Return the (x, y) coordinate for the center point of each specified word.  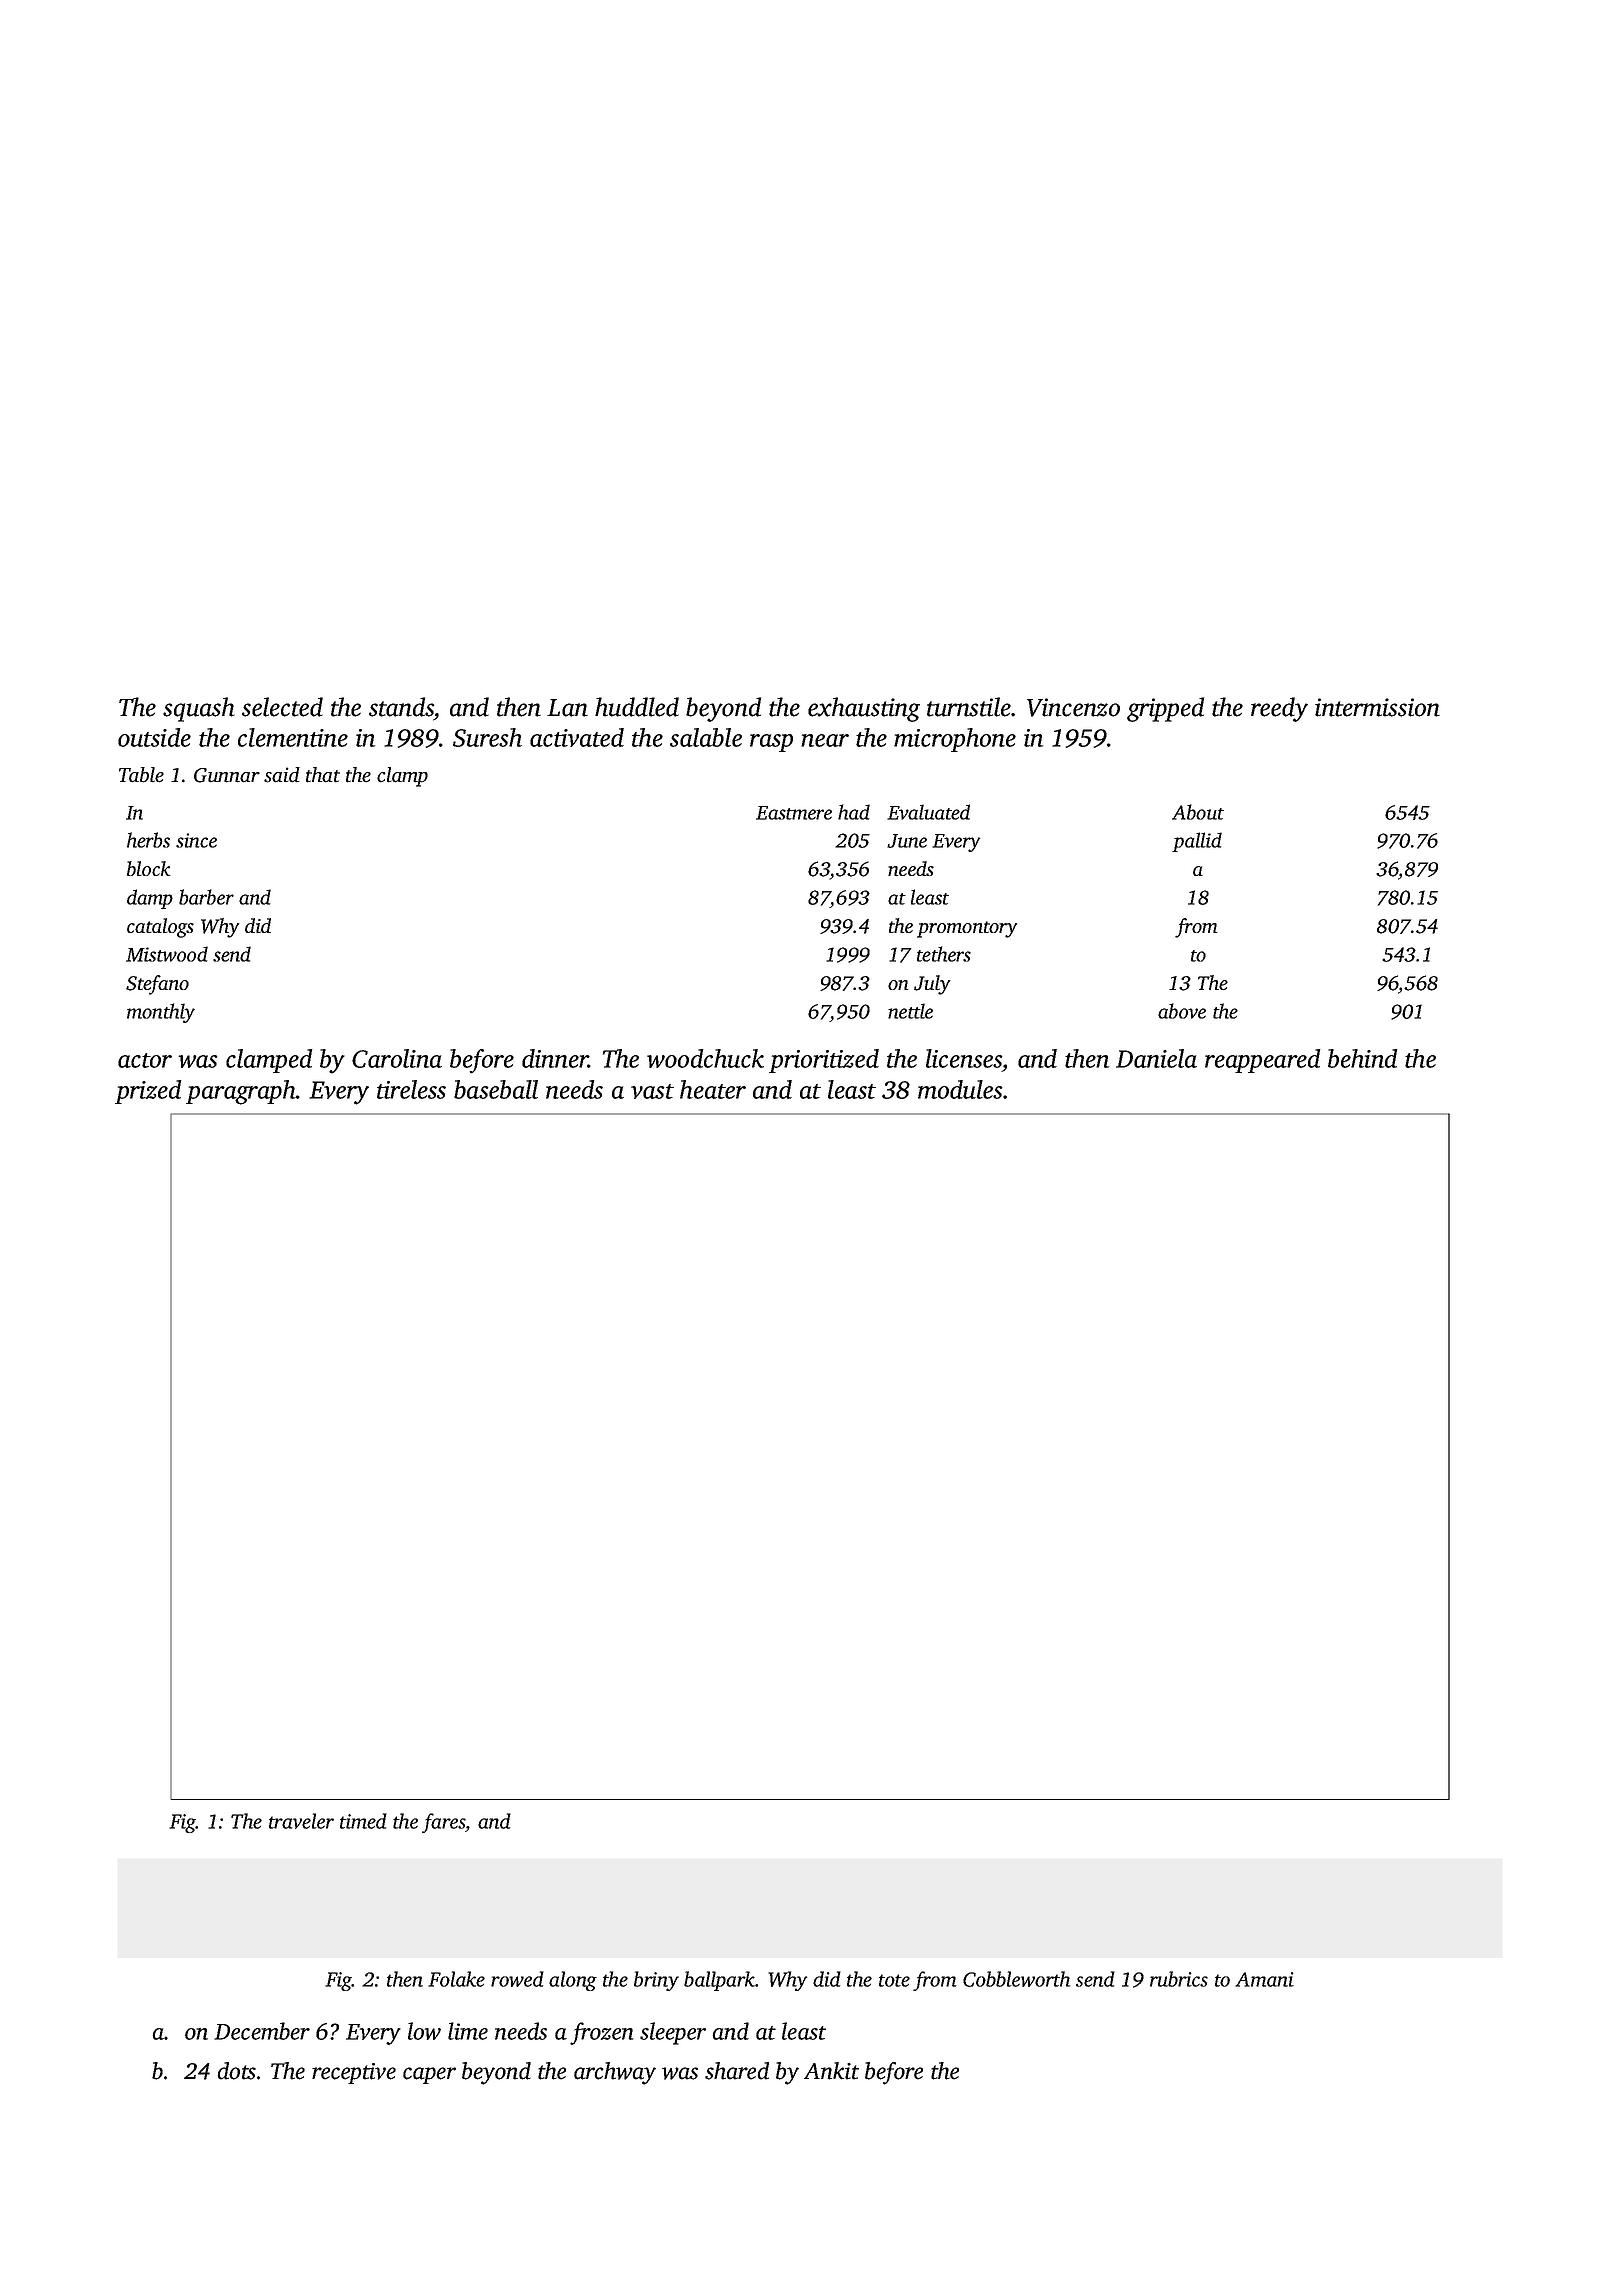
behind (1363, 1058)
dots (236, 2071)
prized (148, 1092)
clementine (293, 737)
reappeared (1263, 1061)
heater (713, 1089)
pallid (1197, 842)
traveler (301, 1821)
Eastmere (794, 813)
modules (960, 1089)
